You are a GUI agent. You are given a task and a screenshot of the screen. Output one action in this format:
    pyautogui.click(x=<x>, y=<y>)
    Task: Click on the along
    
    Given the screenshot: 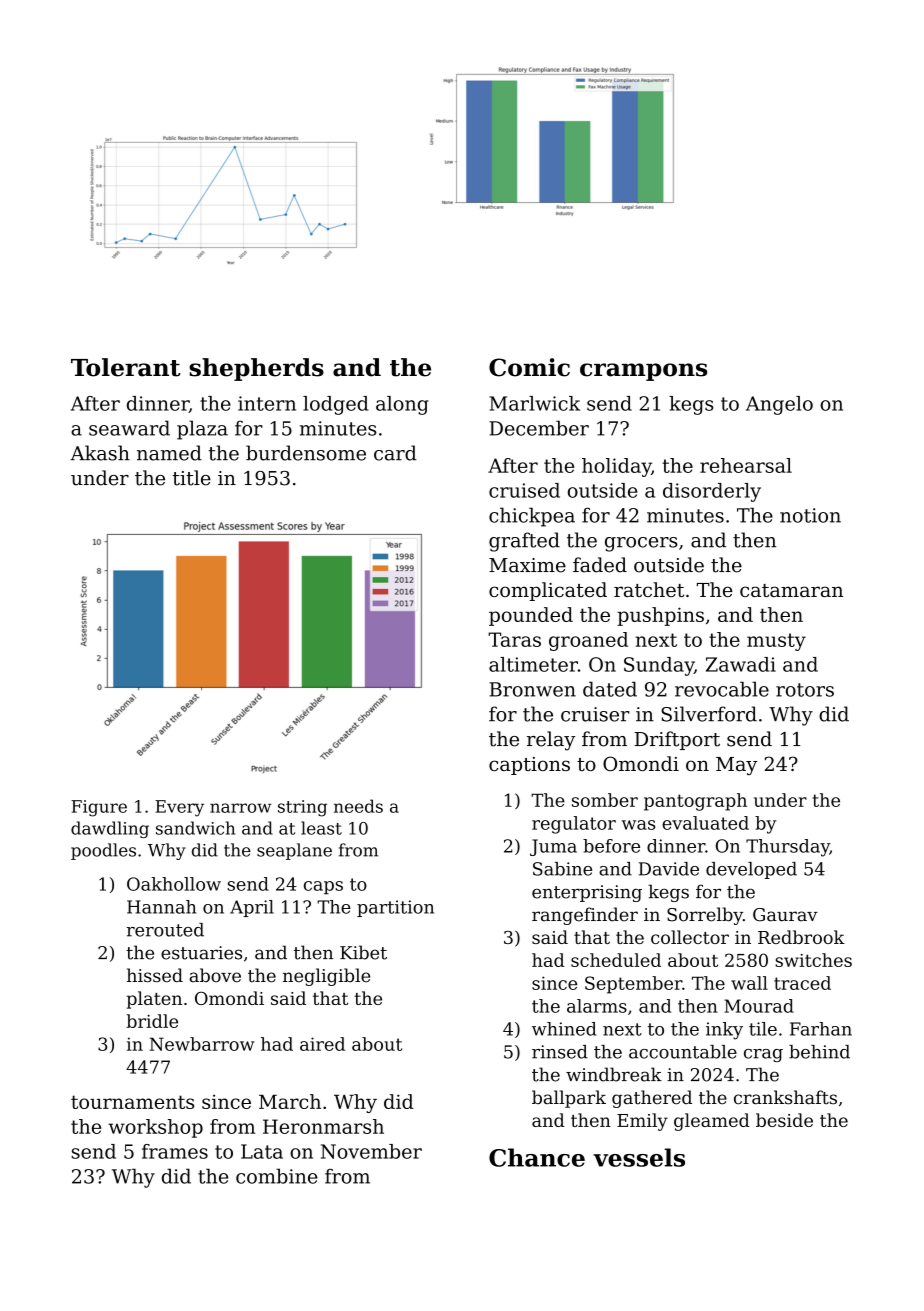 What is the action you would take?
    pyautogui.click(x=402, y=405)
